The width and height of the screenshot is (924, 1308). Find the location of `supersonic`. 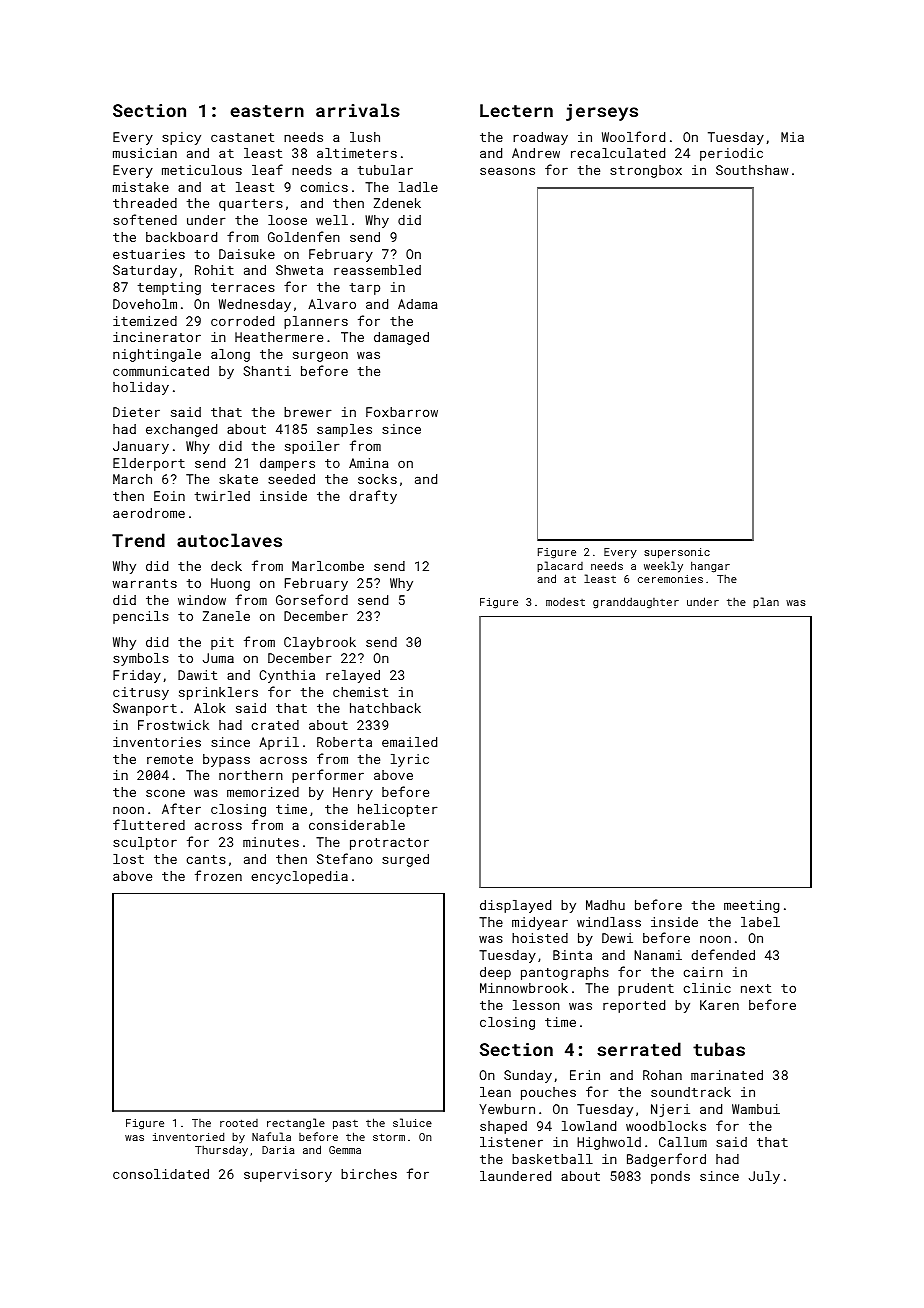

supersonic is located at coordinates (677, 553).
